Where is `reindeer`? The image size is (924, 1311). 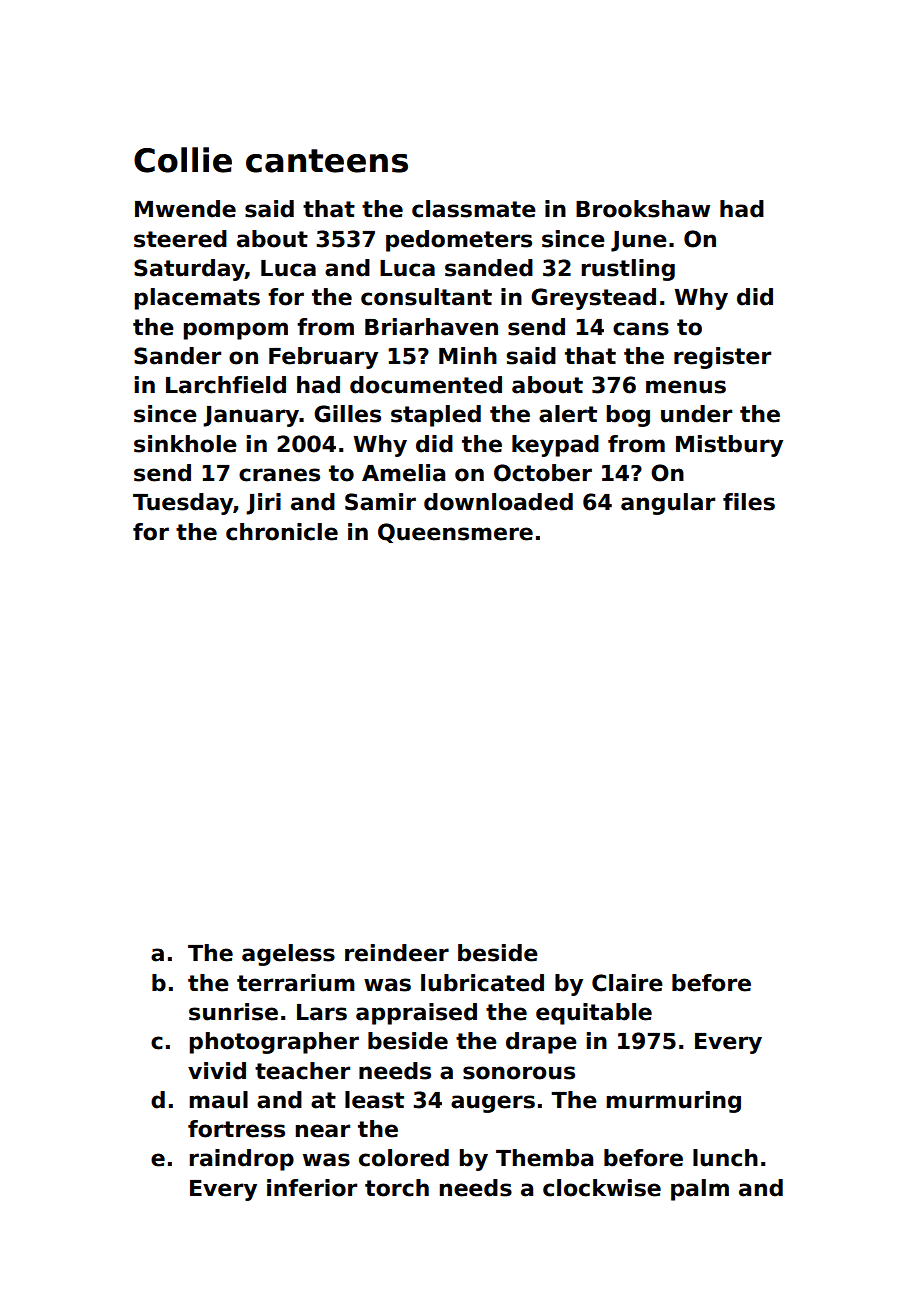
reindeer is located at coordinates (397, 953).
